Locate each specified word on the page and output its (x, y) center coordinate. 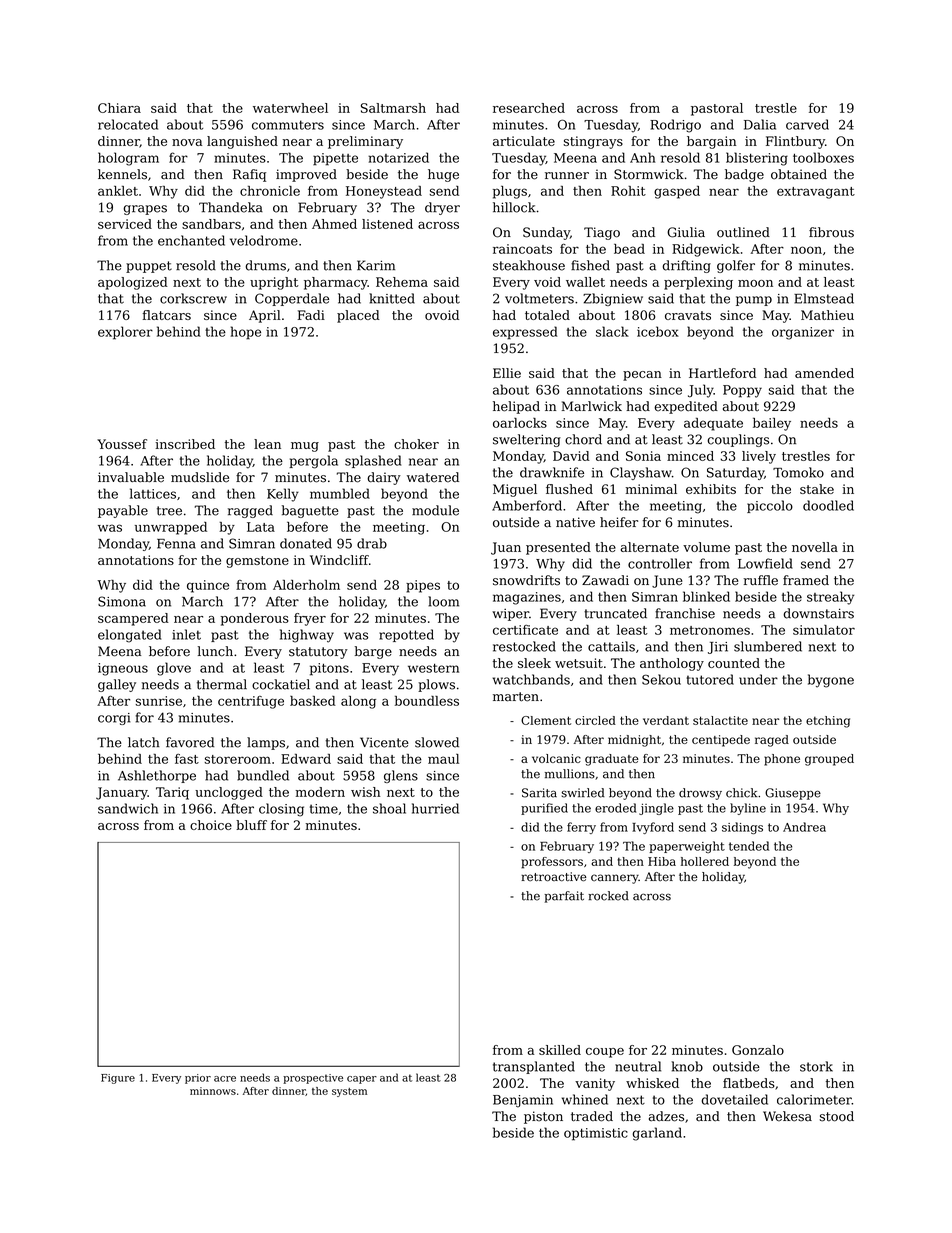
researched (529, 108)
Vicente (384, 742)
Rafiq (249, 175)
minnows (213, 1091)
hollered (705, 861)
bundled (263, 775)
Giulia (686, 232)
